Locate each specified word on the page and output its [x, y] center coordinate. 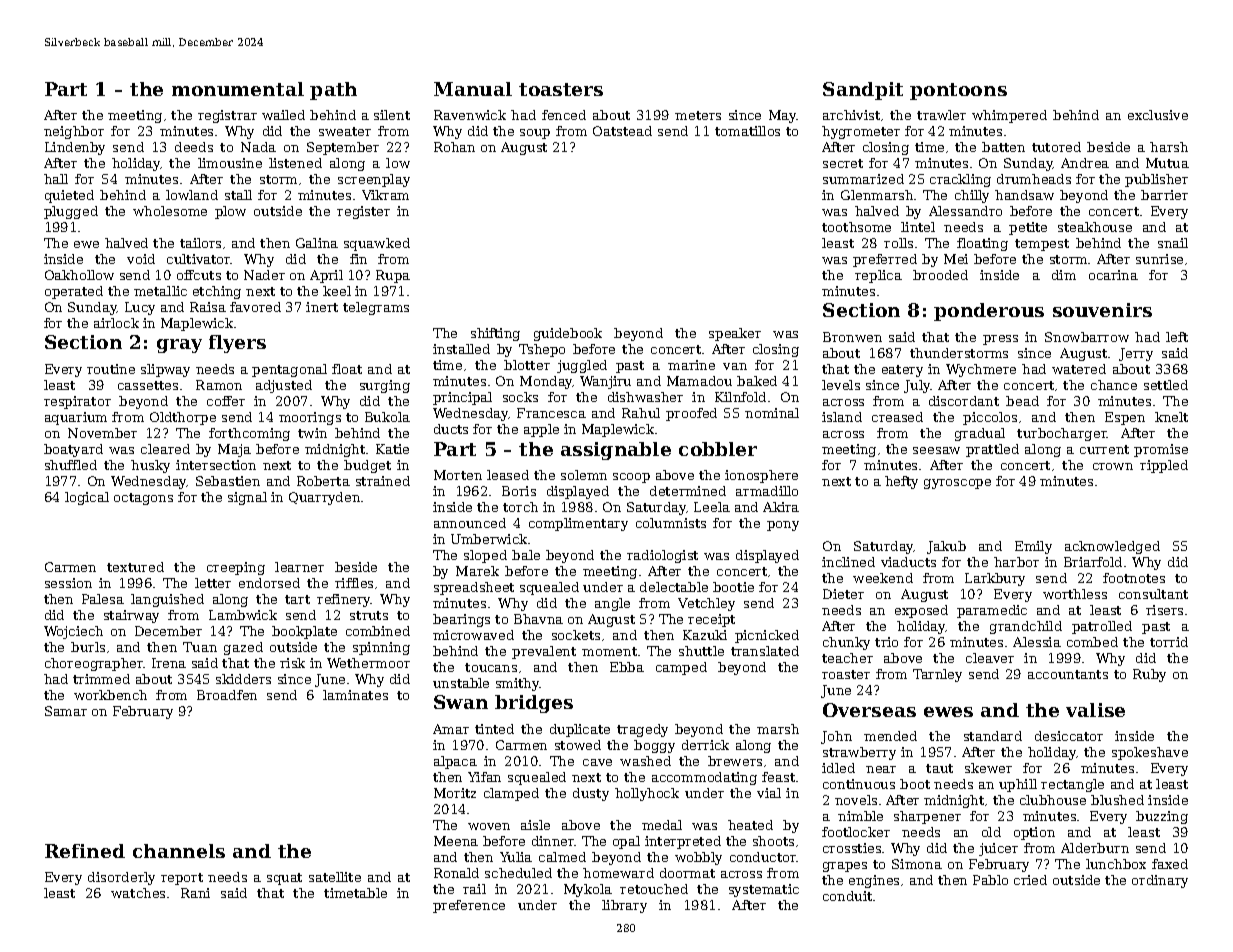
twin [312, 433]
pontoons [958, 91]
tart [297, 599]
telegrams [376, 308]
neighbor [74, 132]
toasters [561, 89]
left [1177, 337]
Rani [195, 893]
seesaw [936, 450]
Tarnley [937, 675]
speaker [735, 334]
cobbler [718, 449]
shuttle [701, 651]
